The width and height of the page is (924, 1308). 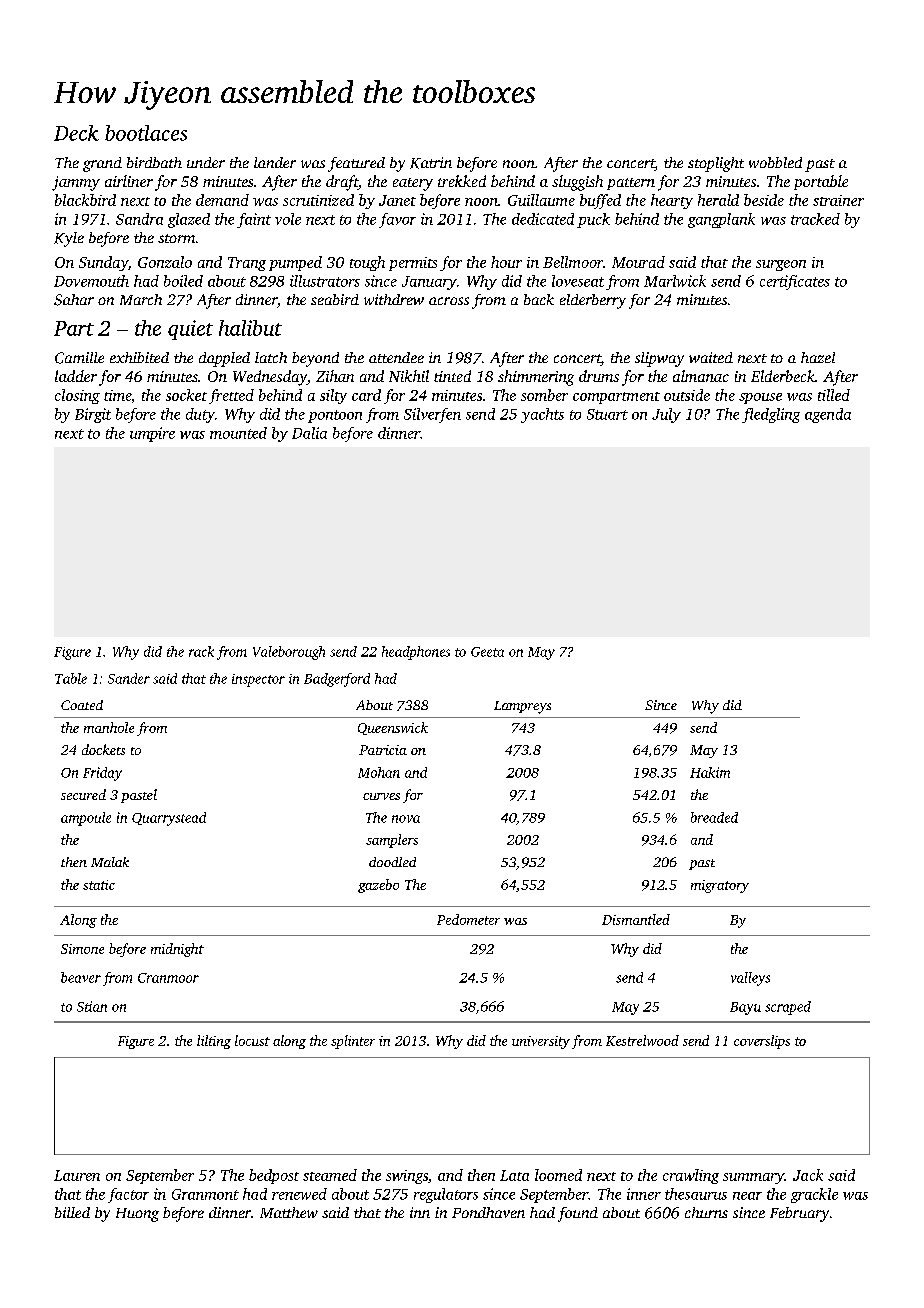 What do you see at coordinates (330, 1175) in the page?
I see `steamed` at bounding box center [330, 1175].
